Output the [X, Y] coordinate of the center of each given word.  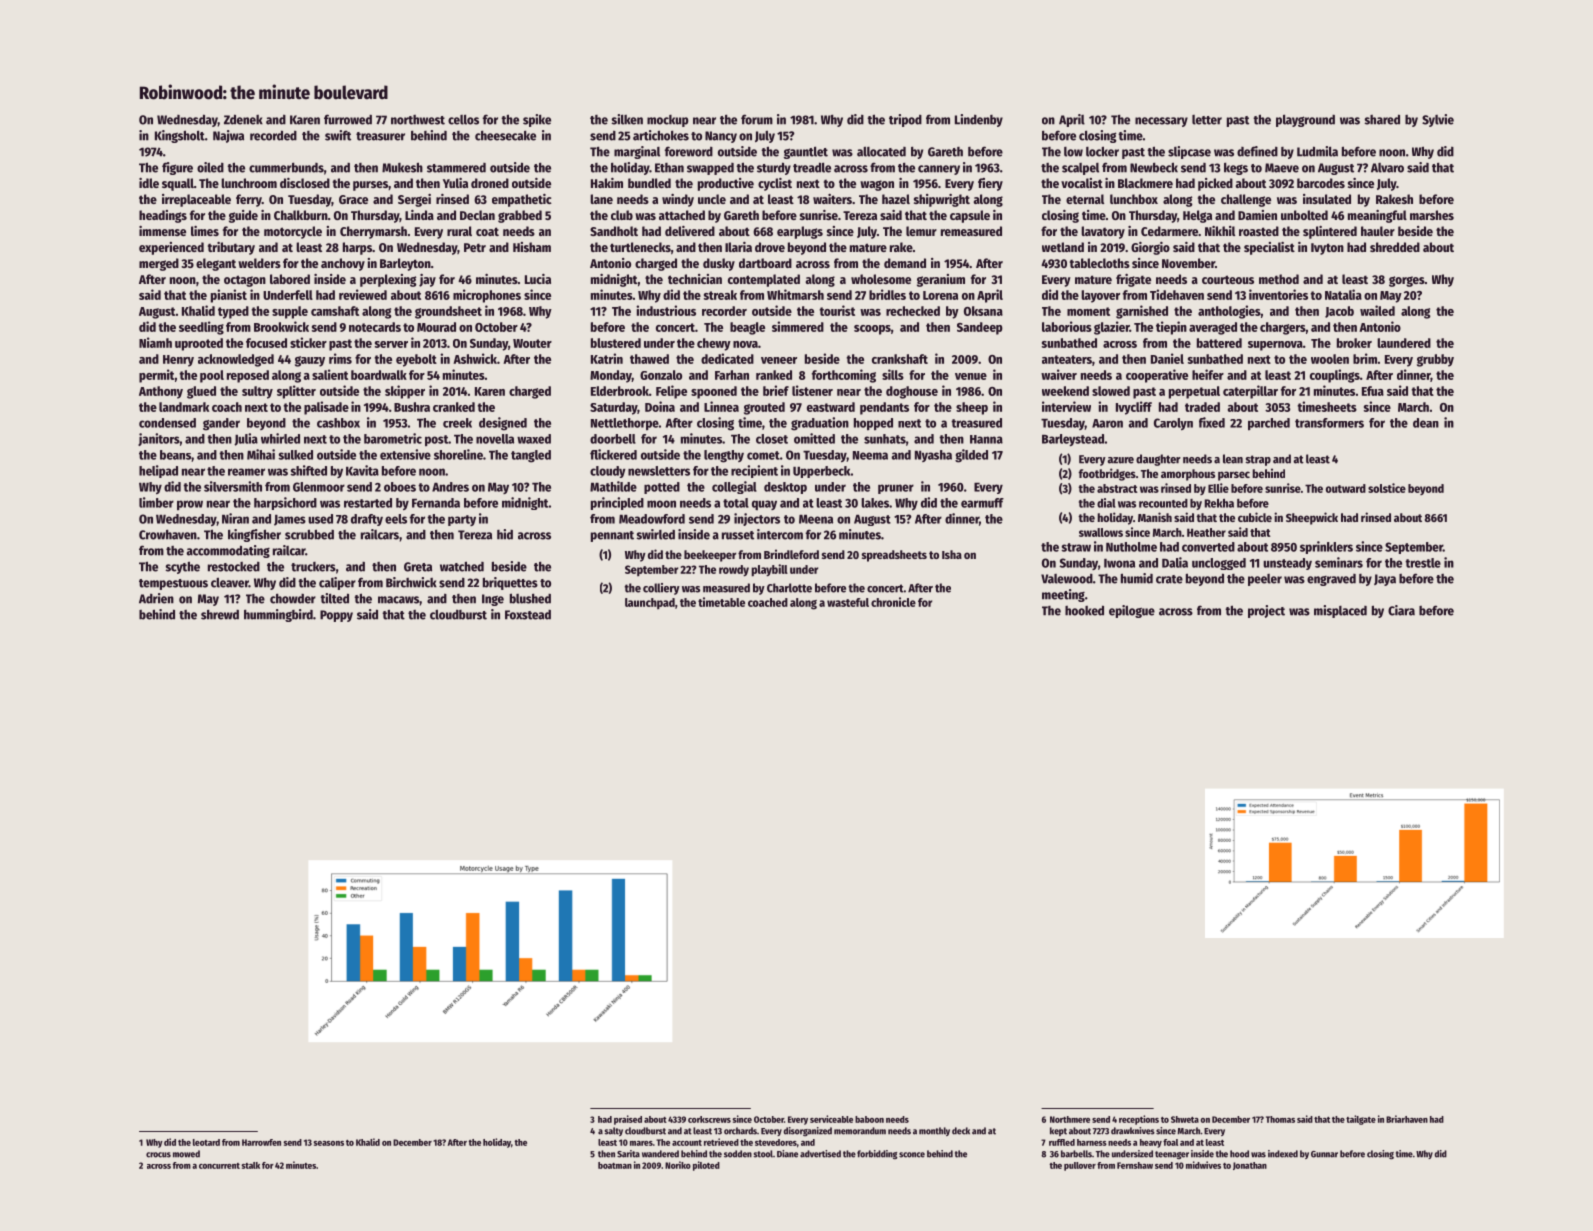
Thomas [1280, 1119]
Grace [353, 199]
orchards [740, 1131]
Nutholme [1131, 547]
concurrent [219, 1166]
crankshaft [900, 359]
